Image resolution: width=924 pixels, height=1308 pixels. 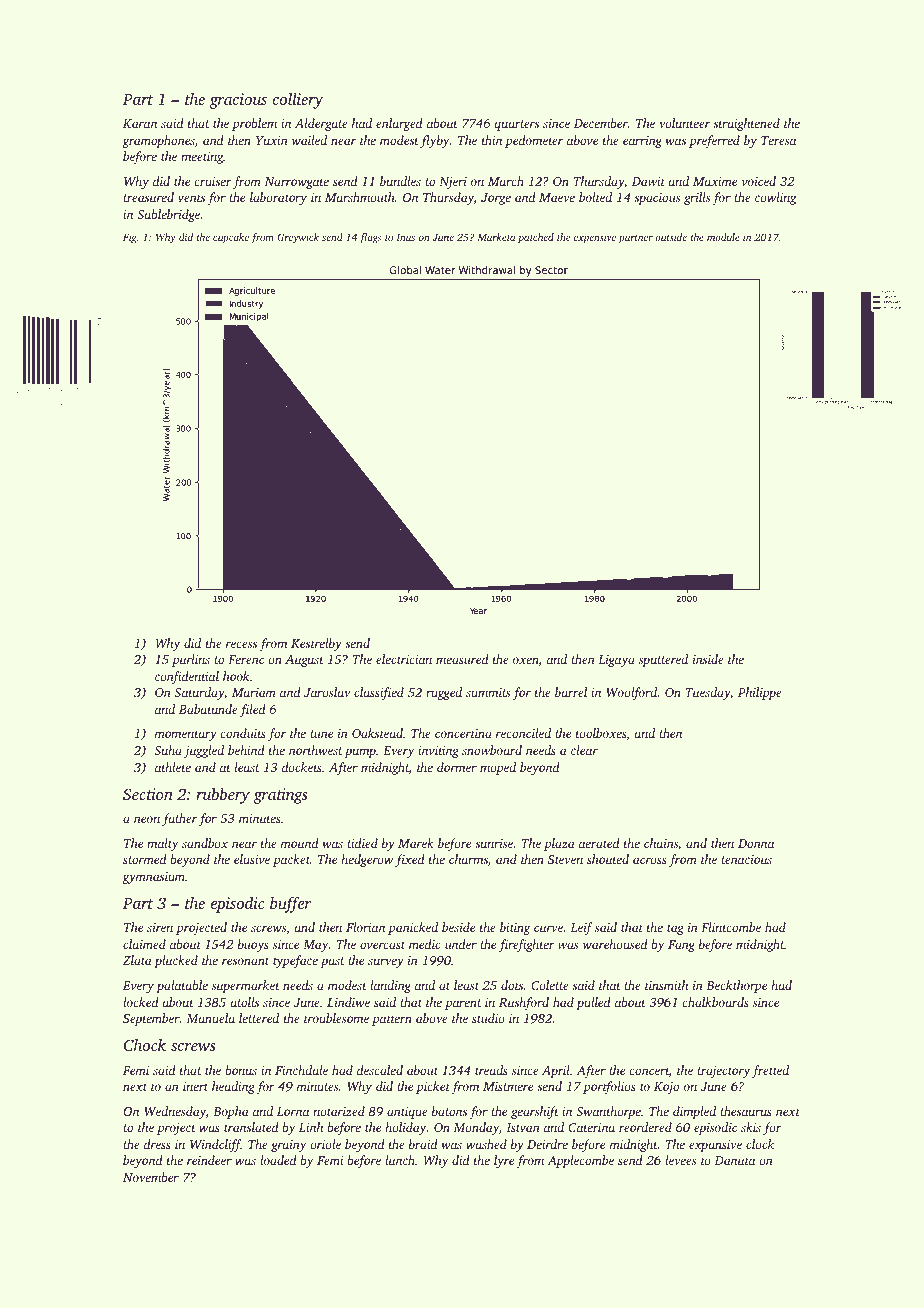 I want to click on purlins, so click(x=191, y=660).
